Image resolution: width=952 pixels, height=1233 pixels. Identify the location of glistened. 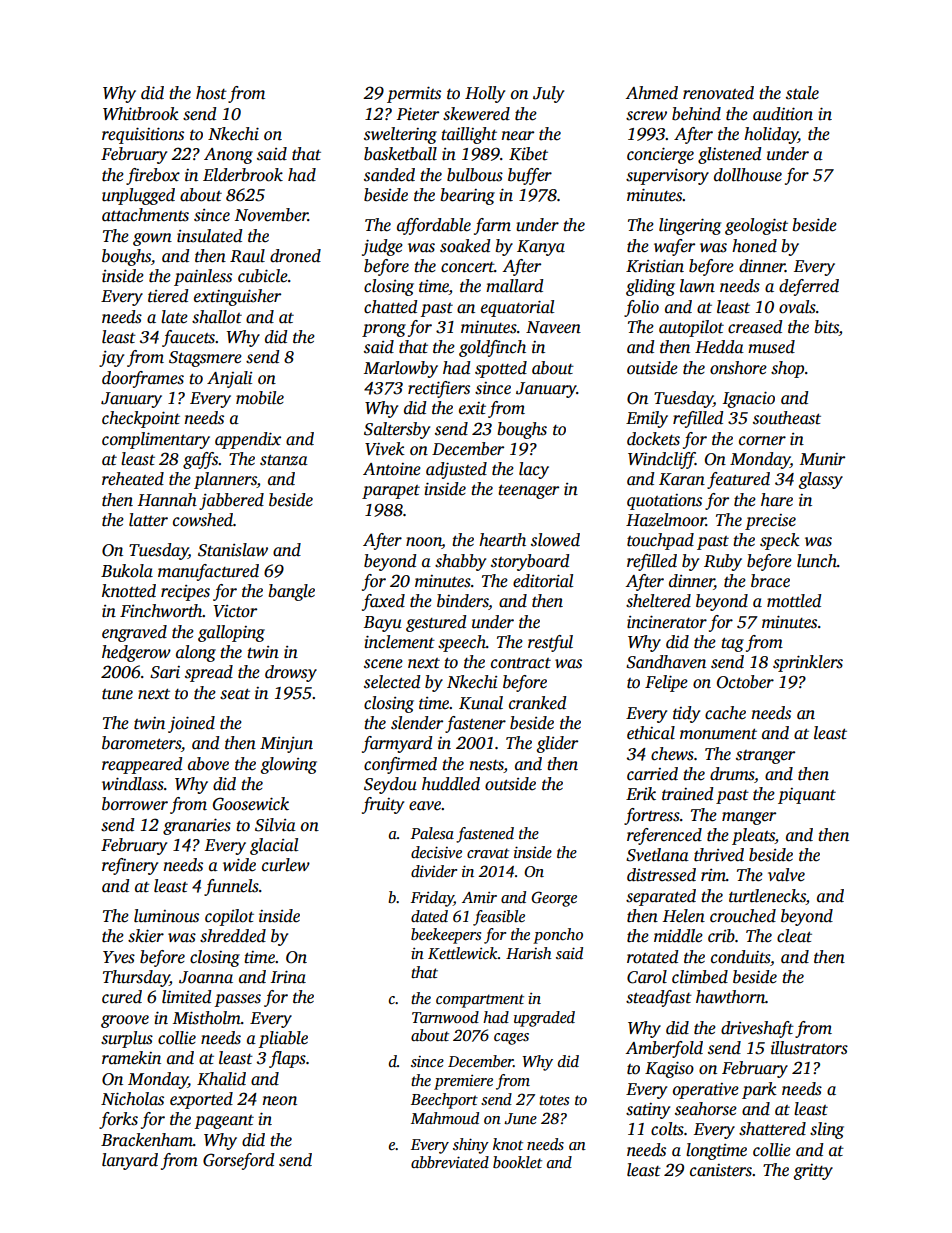
(730, 155).
